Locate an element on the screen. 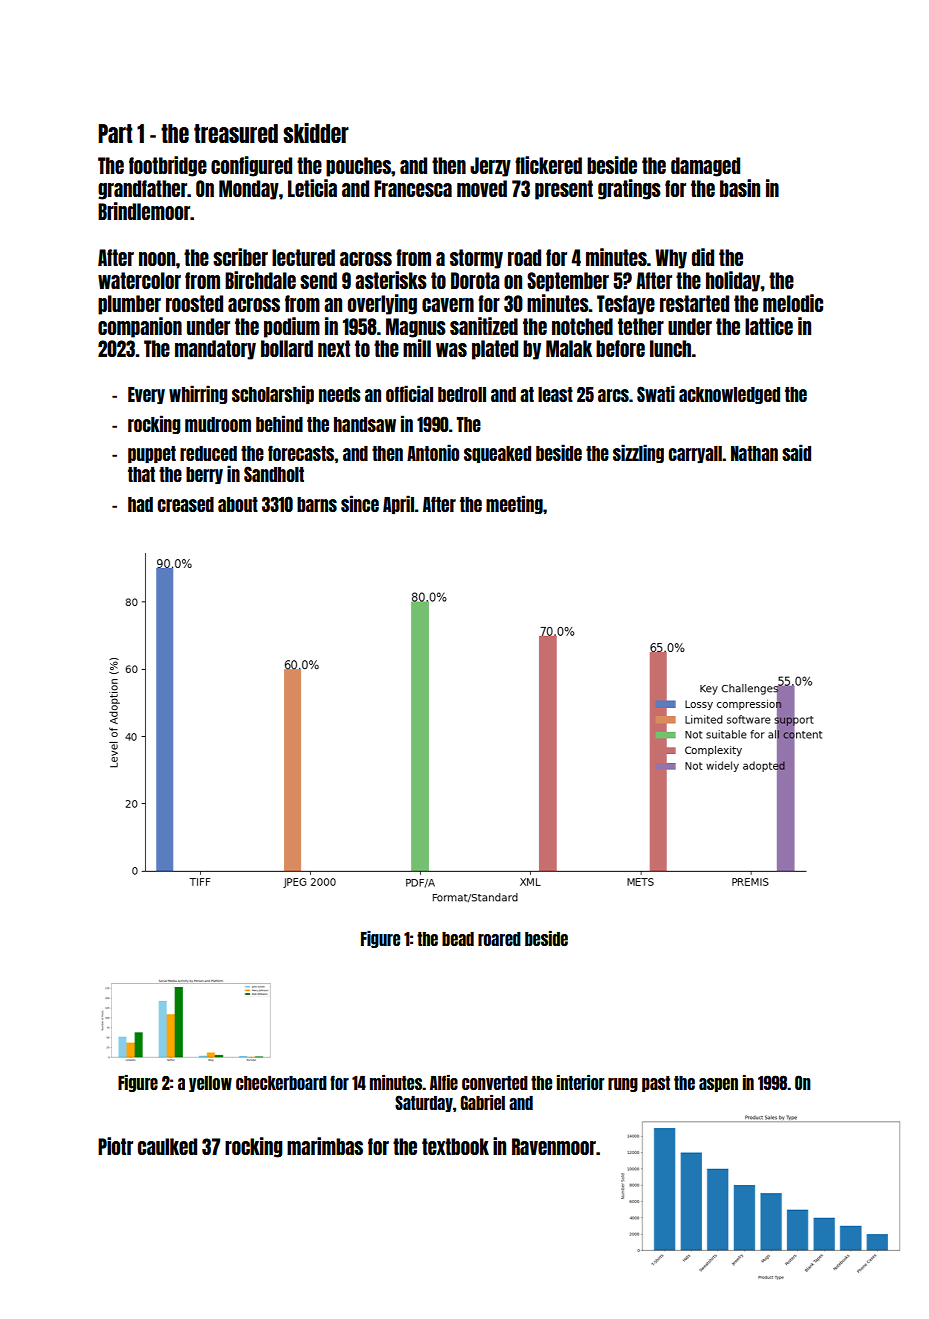 This screenshot has width=929, height=1319. bead is located at coordinates (458, 939).
